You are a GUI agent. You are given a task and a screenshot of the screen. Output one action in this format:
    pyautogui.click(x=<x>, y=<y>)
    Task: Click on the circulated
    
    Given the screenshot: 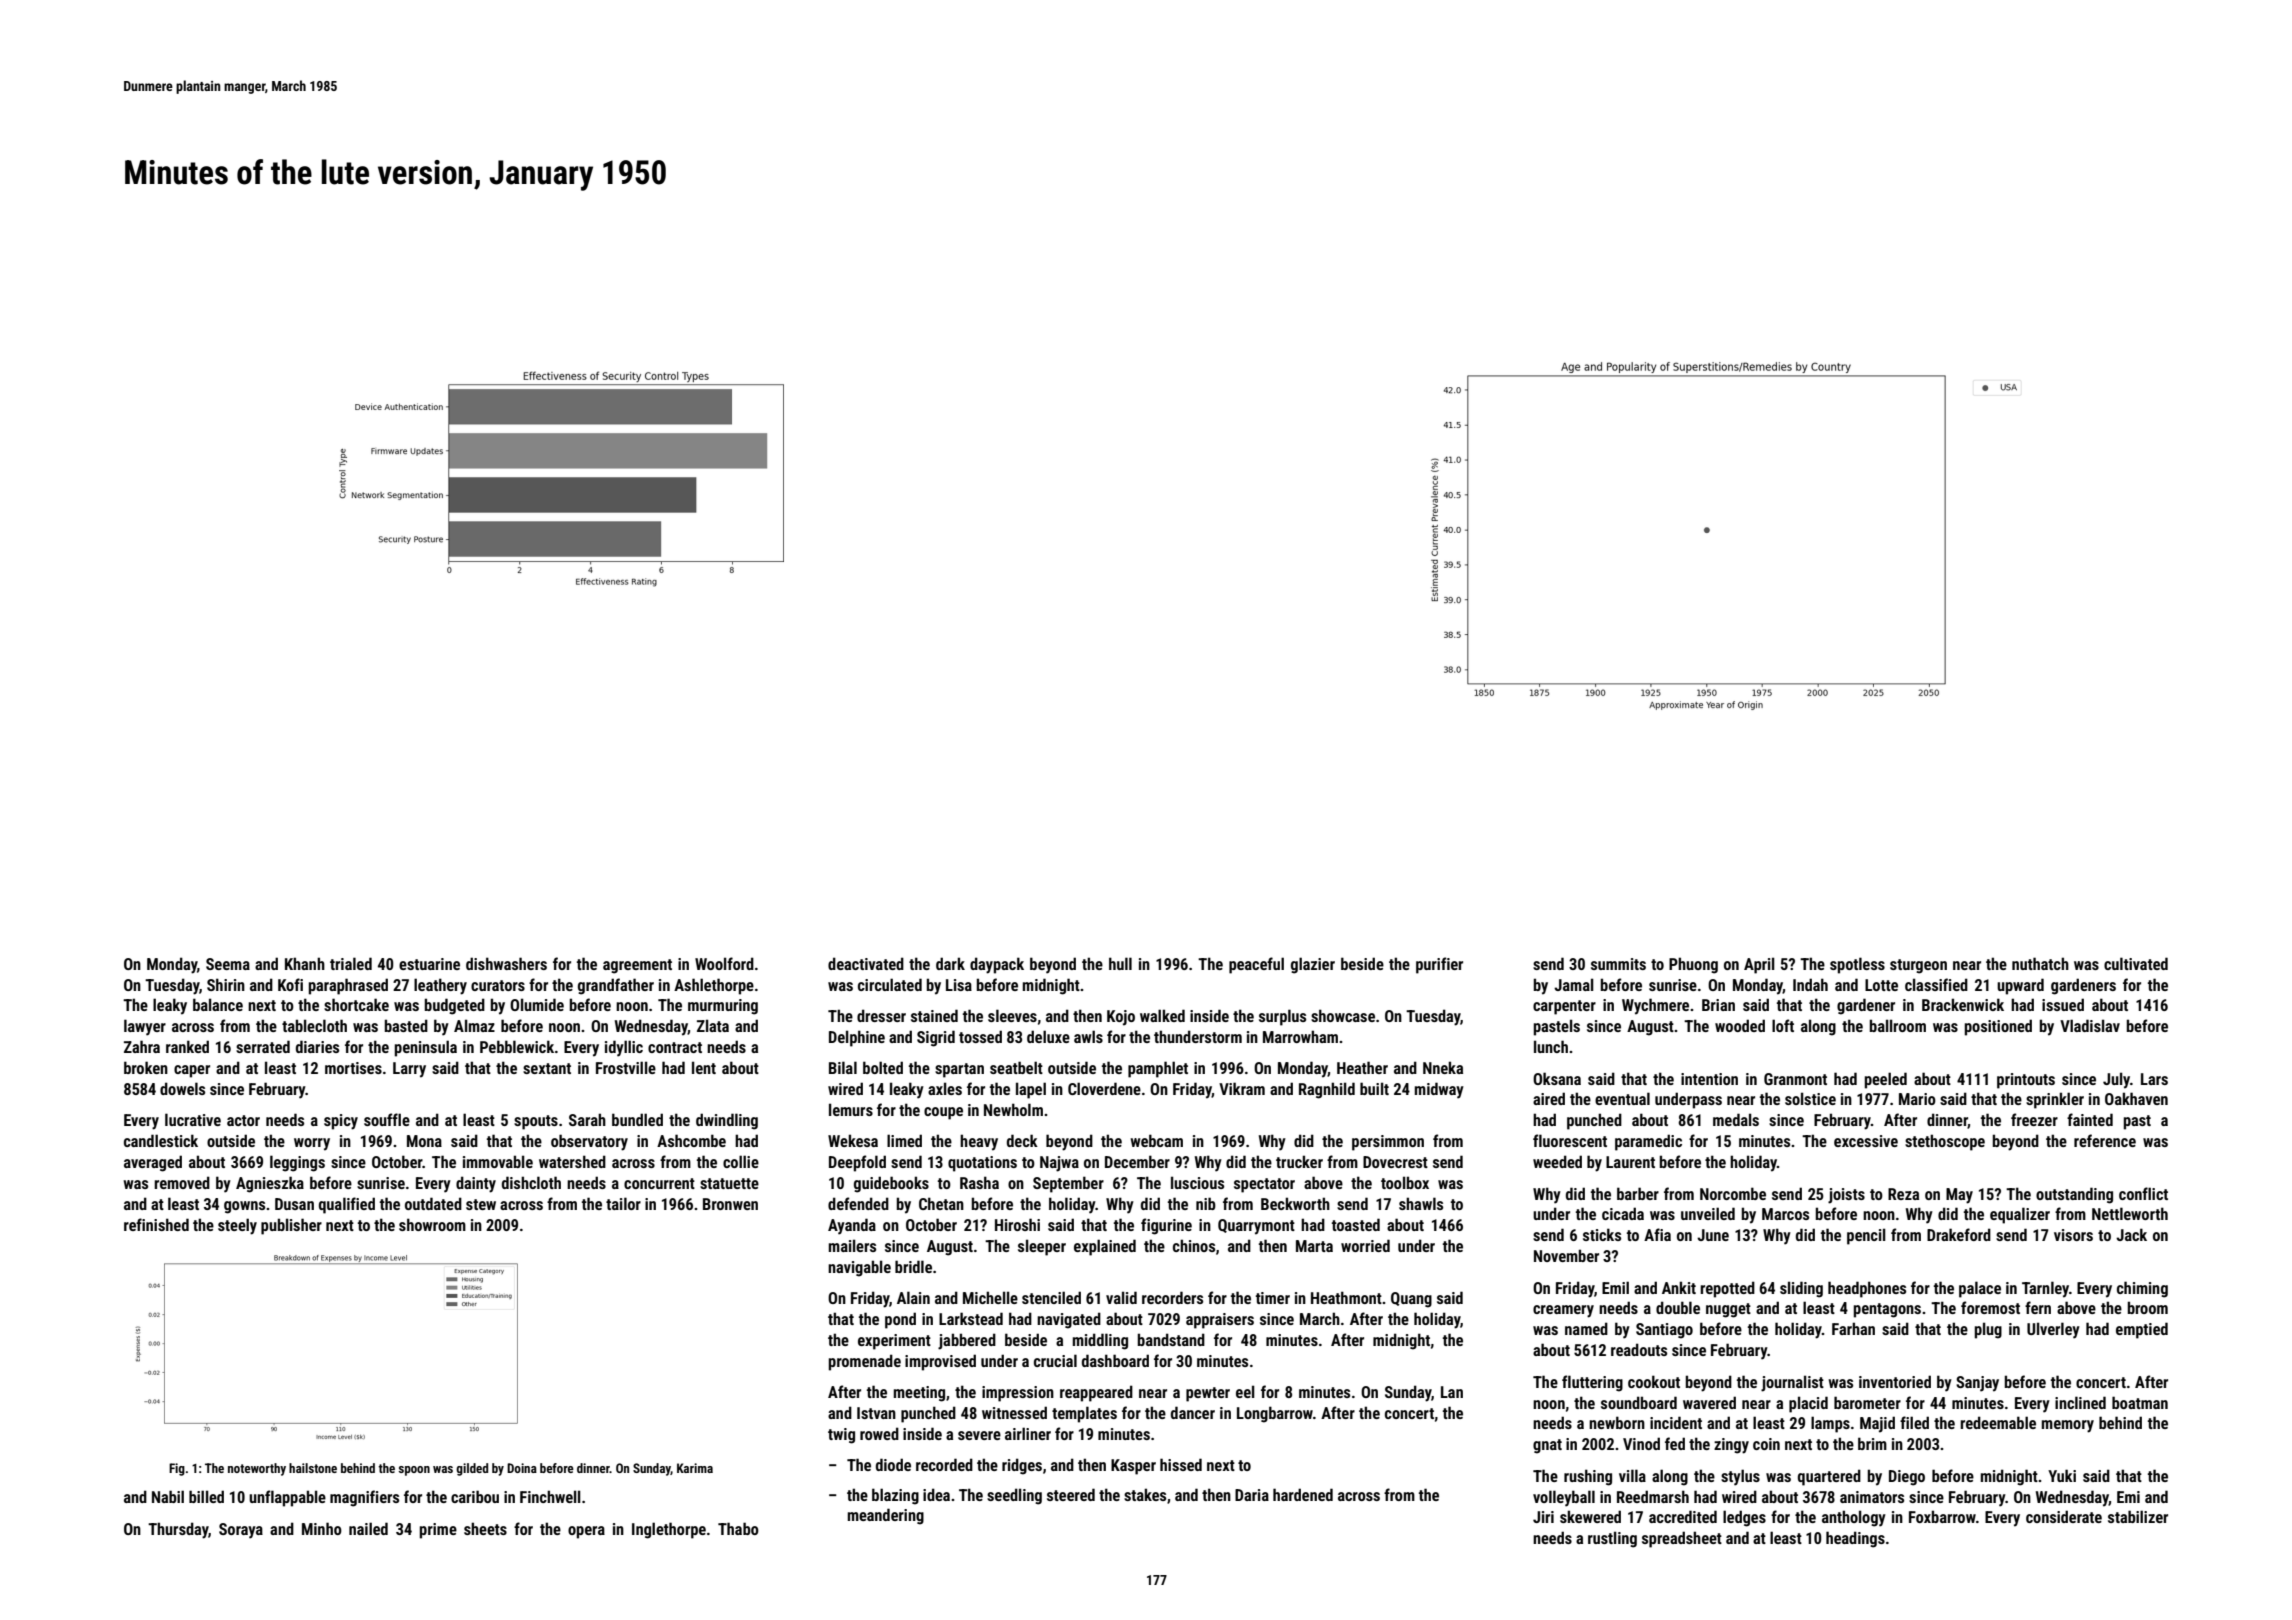 What is the action you would take?
    pyautogui.click(x=890, y=984)
